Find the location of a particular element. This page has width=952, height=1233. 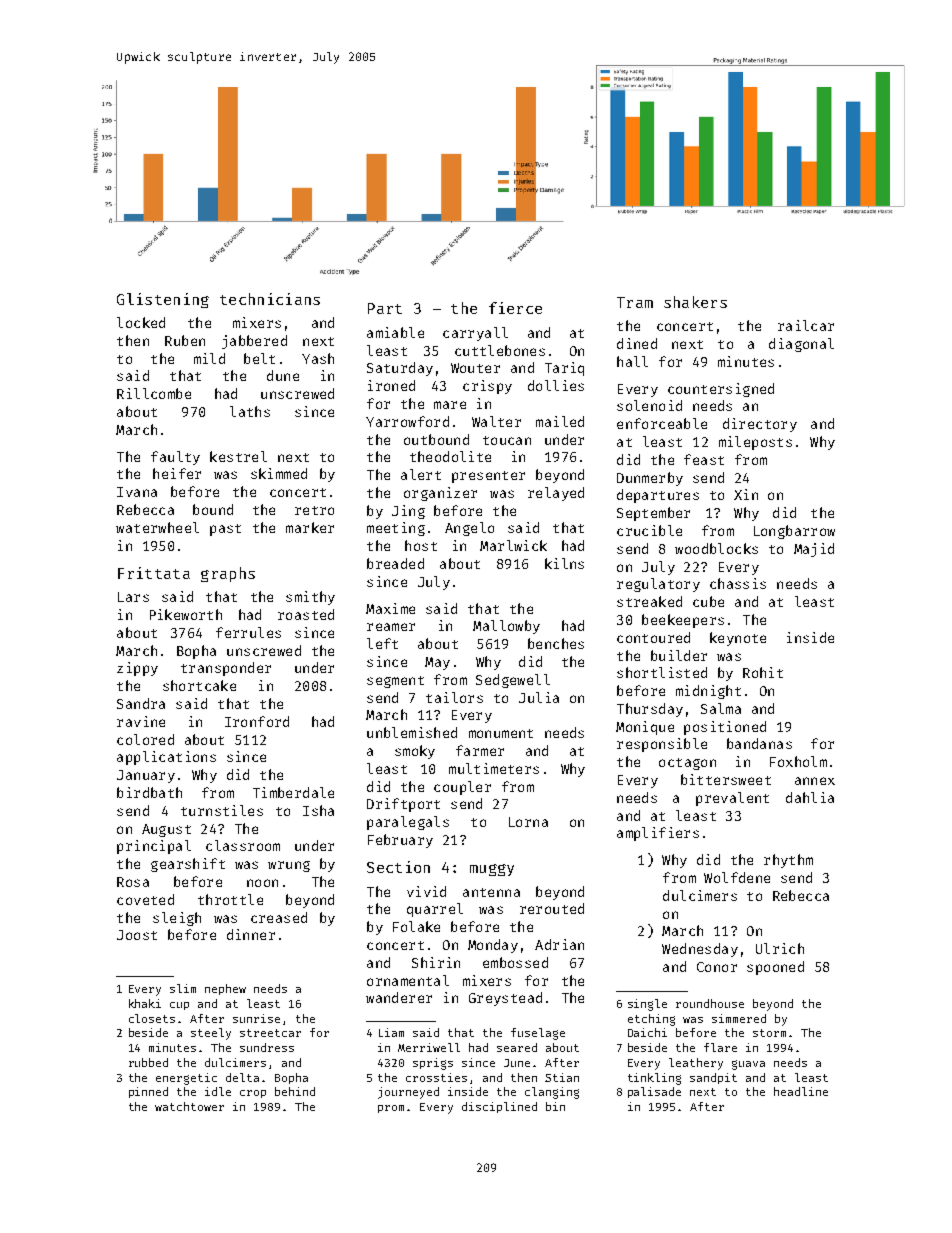

crop is located at coordinates (253, 1094).
